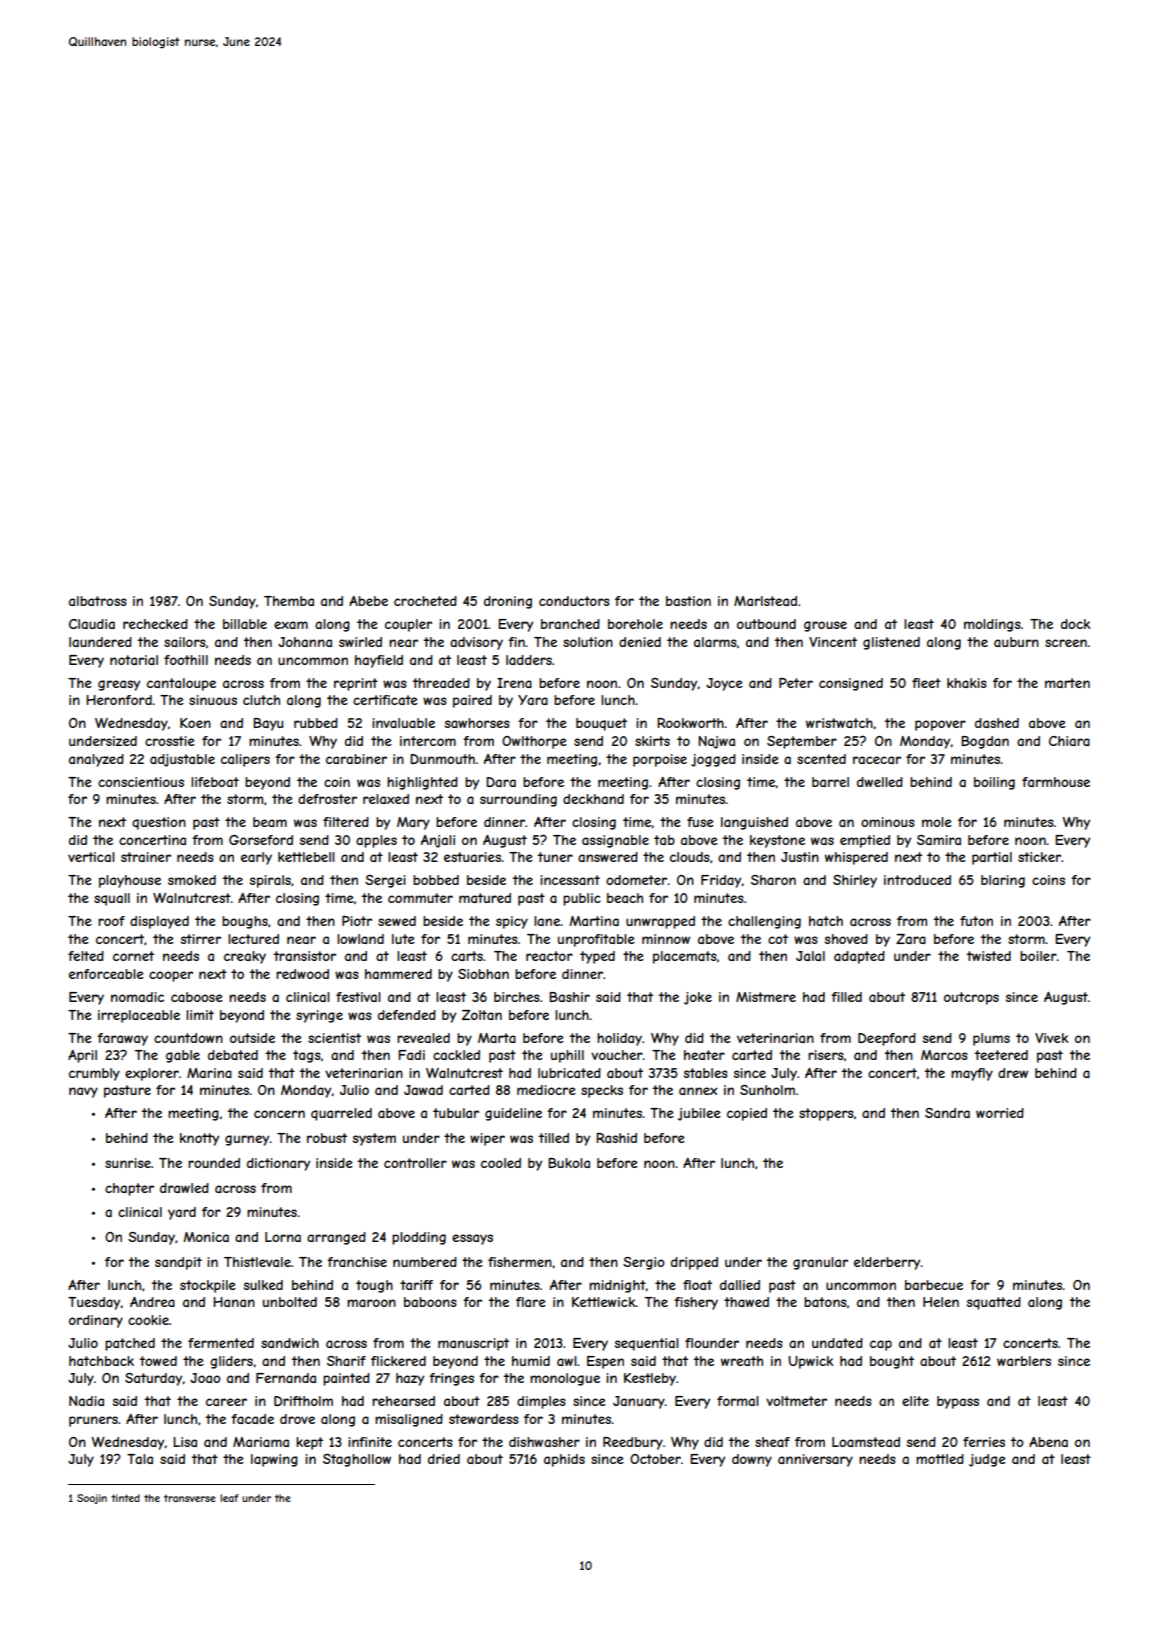 The image size is (1159, 1639). Describe the element at coordinates (408, 625) in the page. I see `coupler` at that location.
